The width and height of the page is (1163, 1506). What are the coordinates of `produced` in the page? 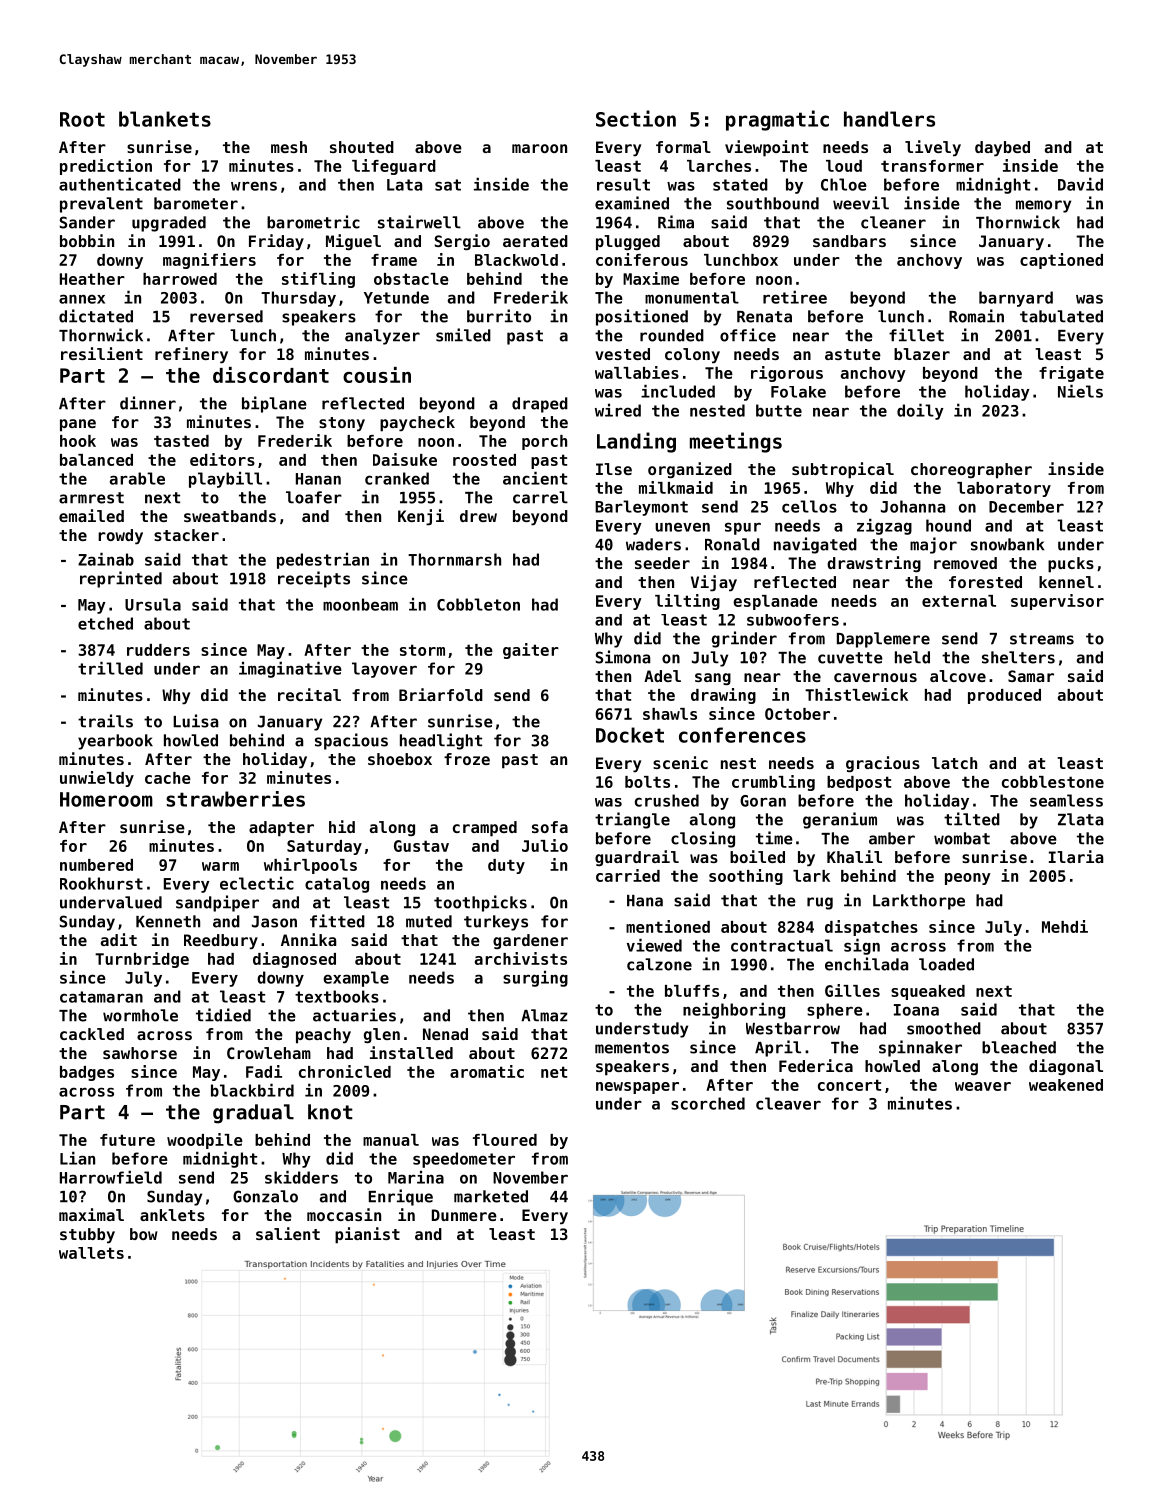 It's located at (1004, 696).
